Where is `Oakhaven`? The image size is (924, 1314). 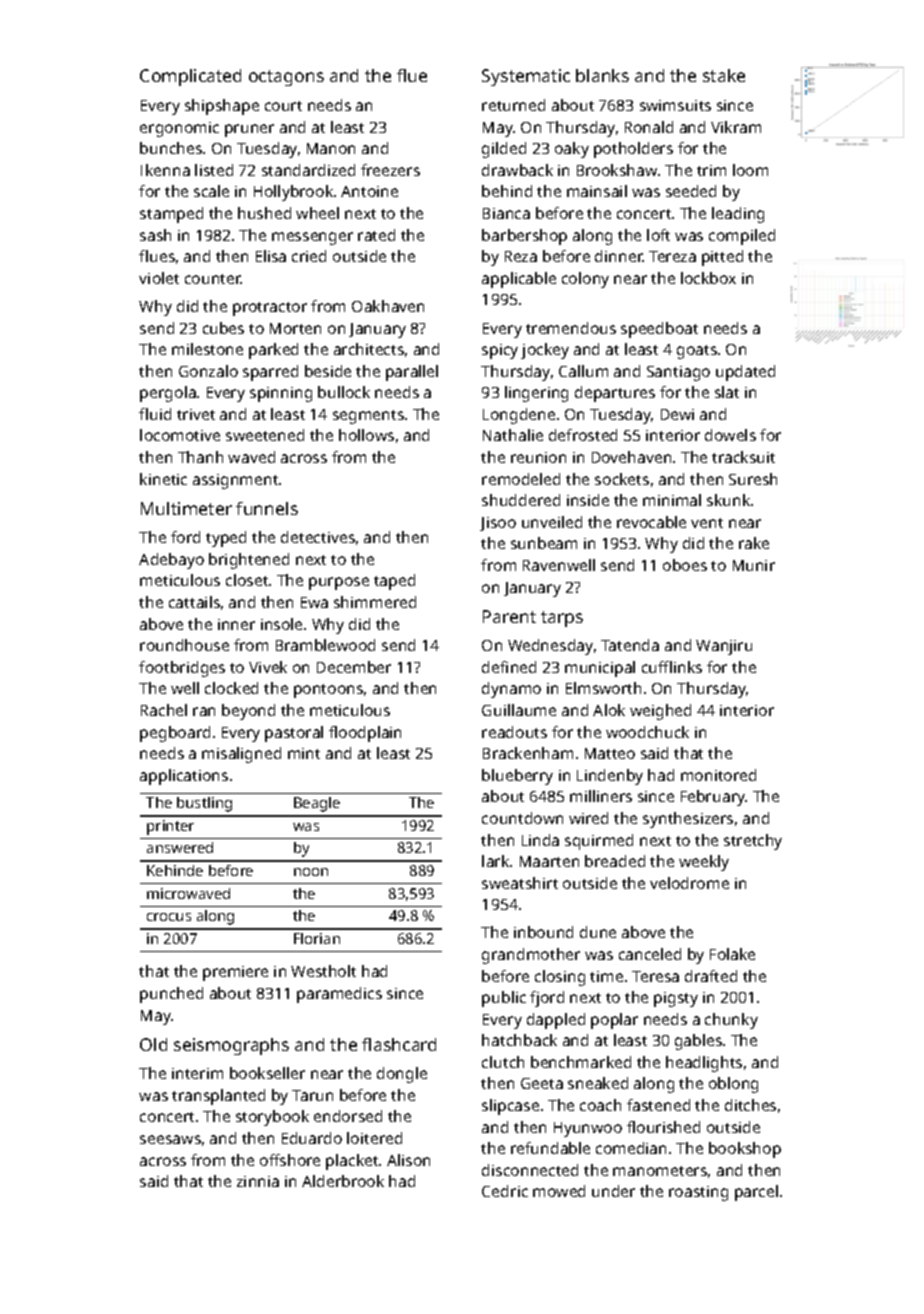
Oakhaven is located at coordinates (388, 306).
